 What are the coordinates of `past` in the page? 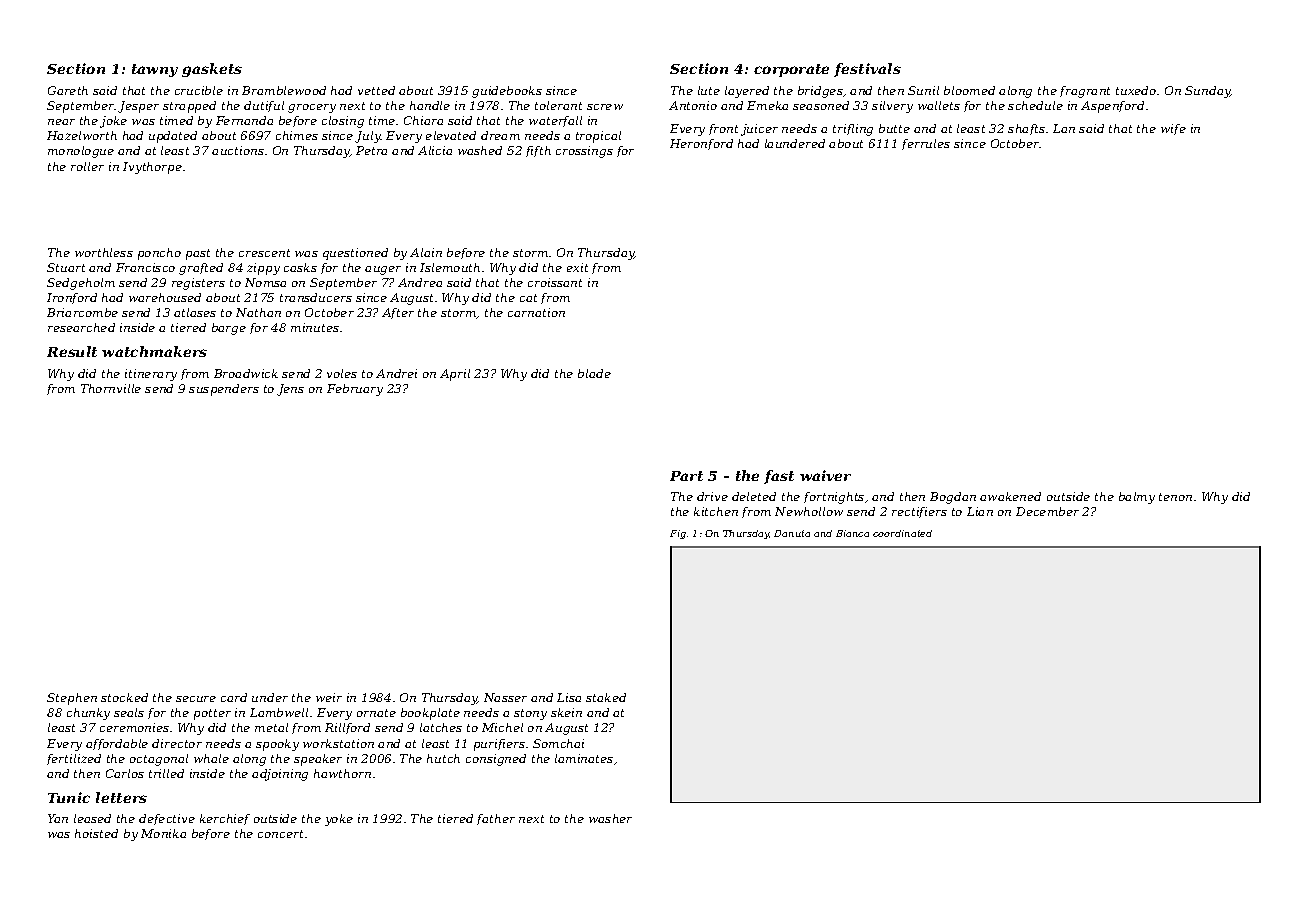 It's located at (198, 254).
